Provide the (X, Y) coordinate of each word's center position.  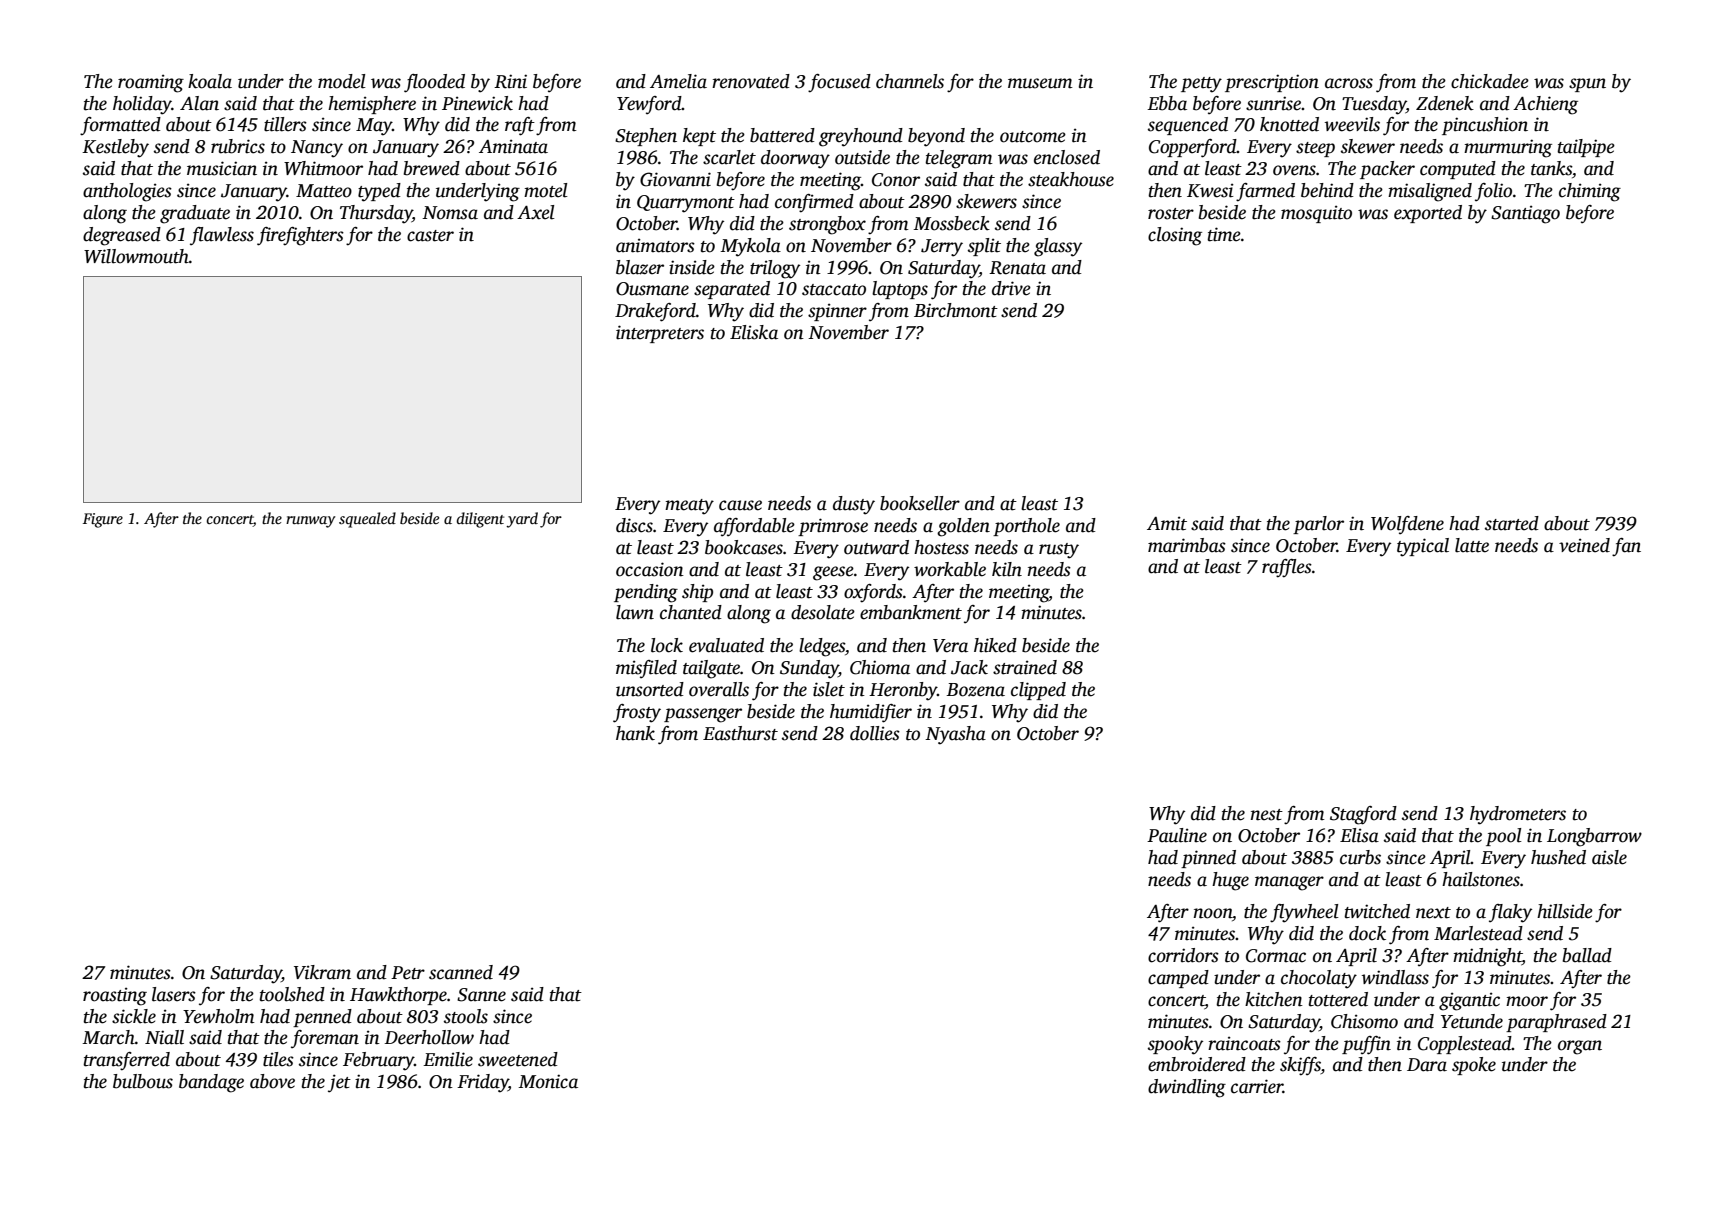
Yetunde (1472, 1021)
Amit (1167, 523)
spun (1587, 85)
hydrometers (1518, 815)
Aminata (513, 146)
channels (910, 81)
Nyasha (955, 735)
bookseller (920, 503)
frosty (637, 713)
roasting (115, 996)
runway (311, 522)
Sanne (481, 995)
